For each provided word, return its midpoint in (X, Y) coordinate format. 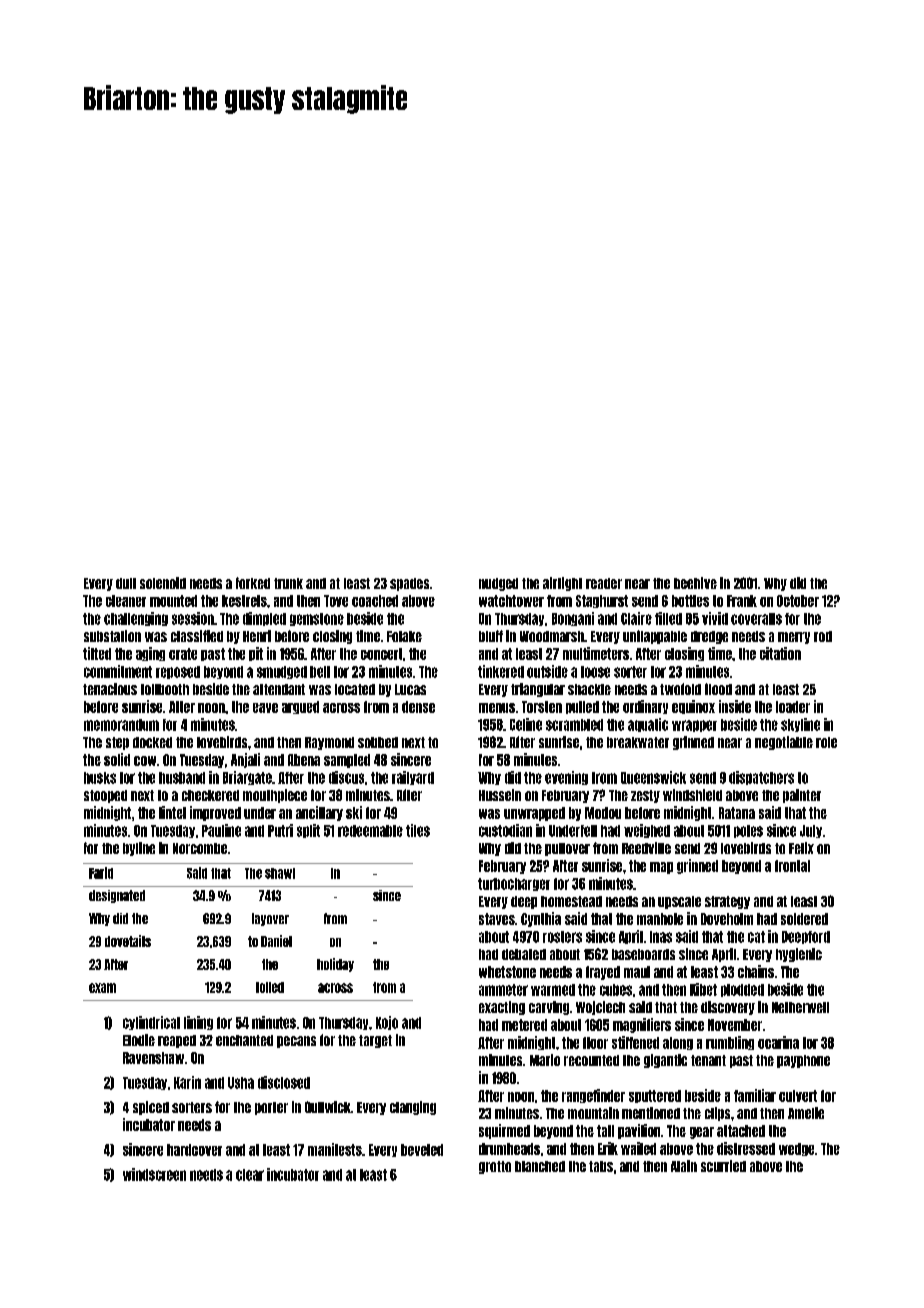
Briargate (247, 778)
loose (595, 672)
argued (300, 707)
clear (250, 1175)
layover (270, 919)
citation (780, 653)
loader (793, 707)
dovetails (128, 941)
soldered (804, 919)
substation (112, 636)
